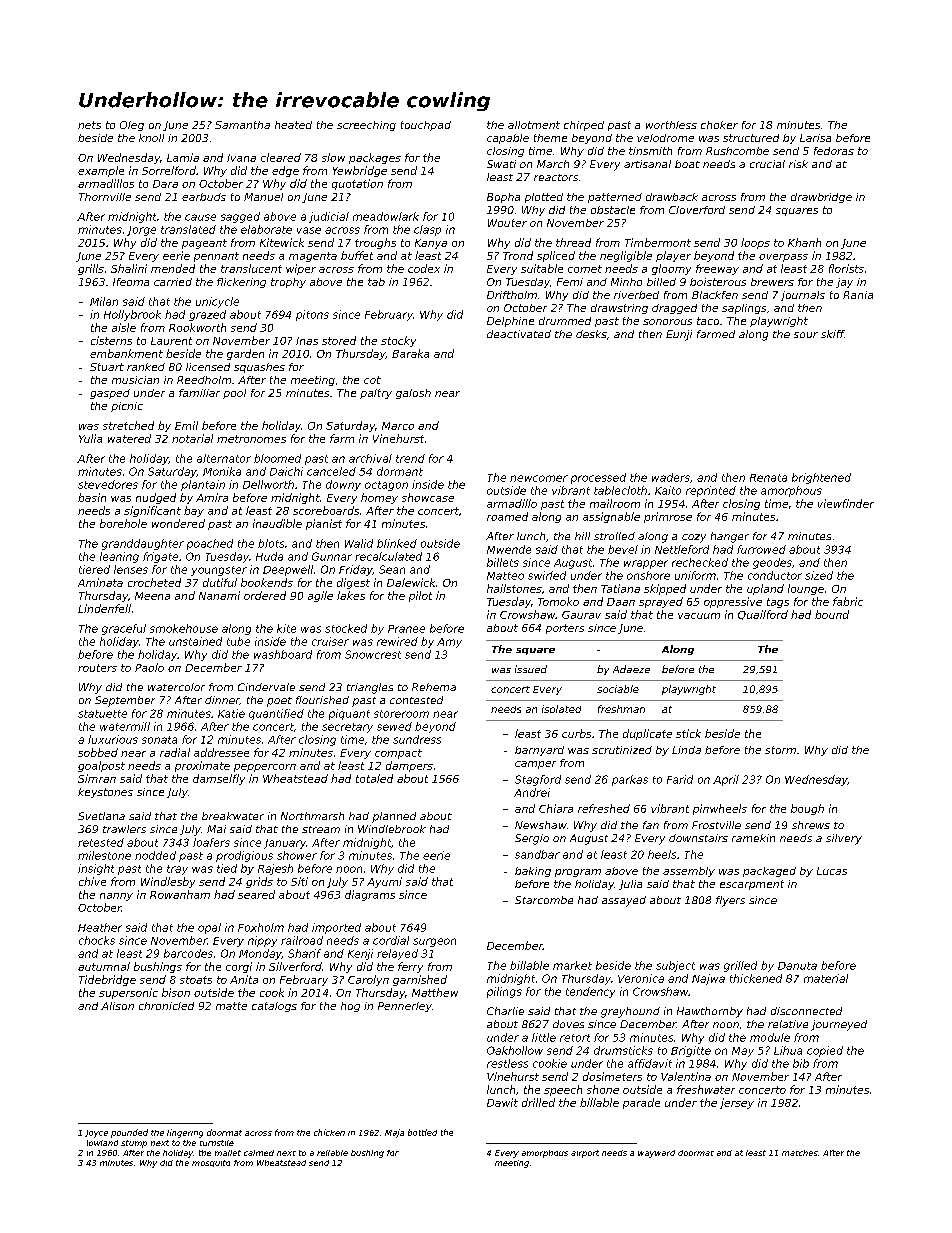  What do you see at coordinates (154, 582) in the page?
I see `crocheted` at bounding box center [154, 582].
